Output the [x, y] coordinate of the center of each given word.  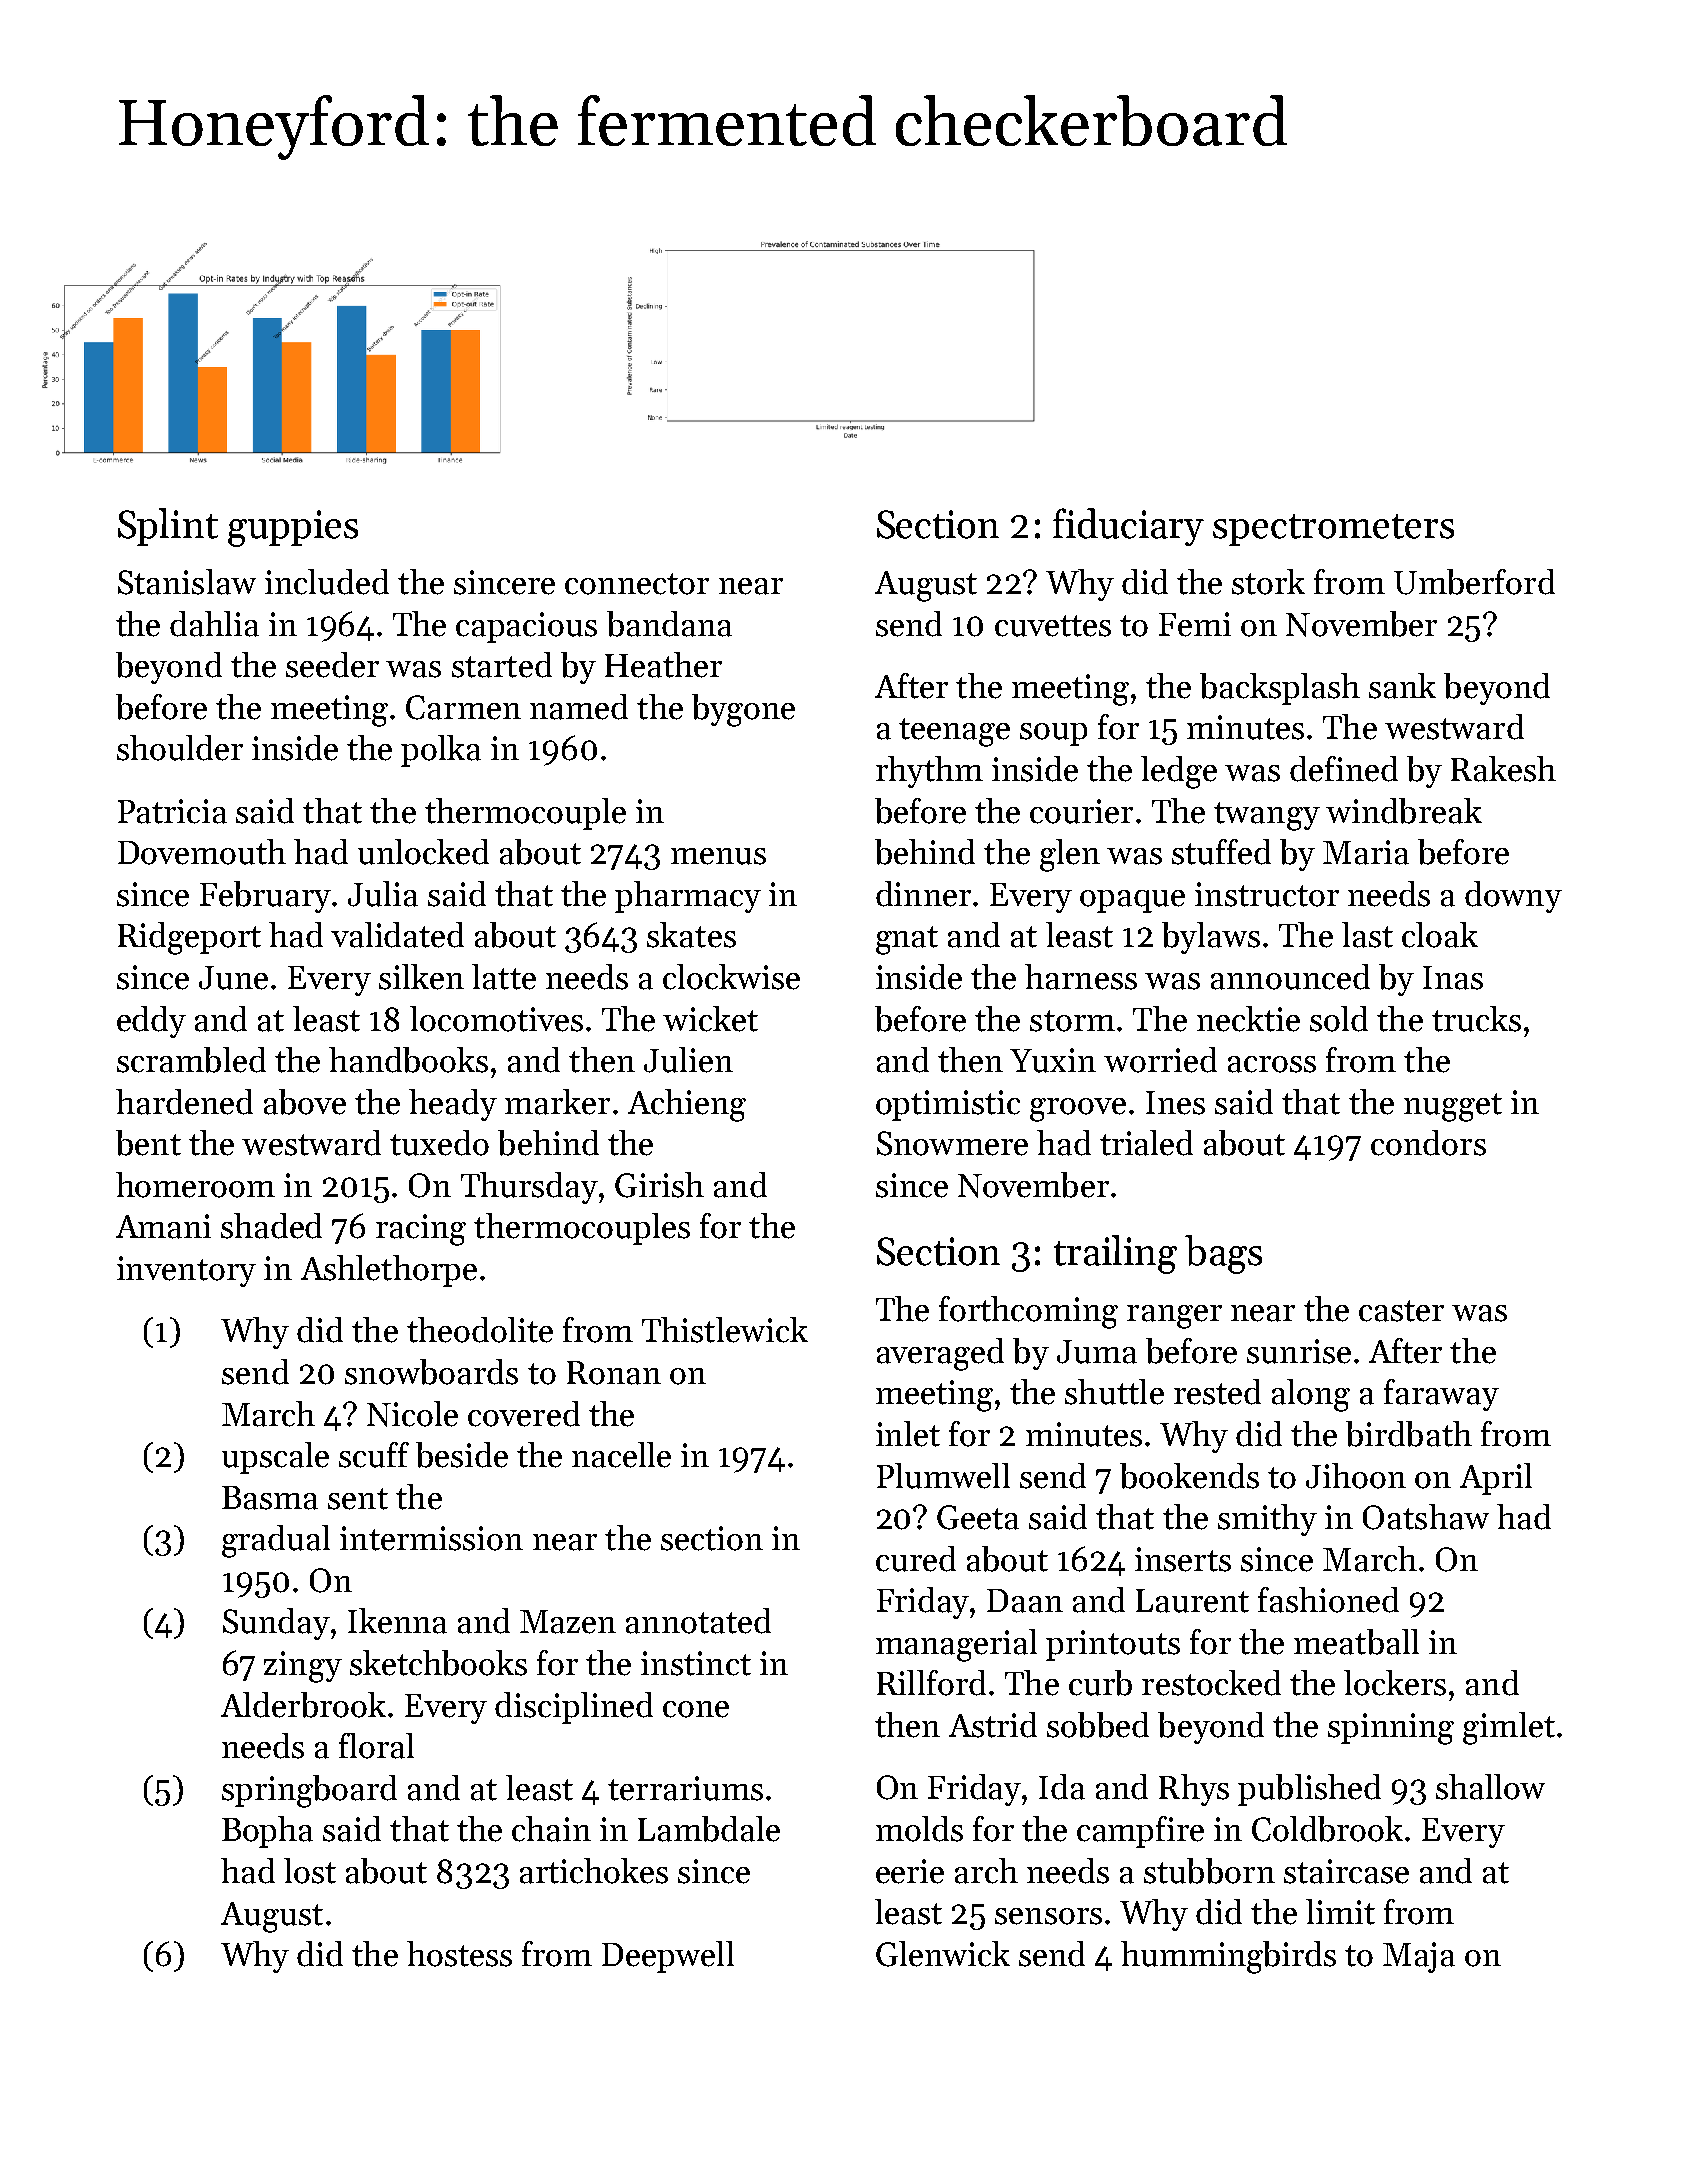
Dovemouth [202, 852]
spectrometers [1333, 530]
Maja [1419, 1957]
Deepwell [668, 1957]
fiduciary [1128, 527]
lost [310, 1871]
